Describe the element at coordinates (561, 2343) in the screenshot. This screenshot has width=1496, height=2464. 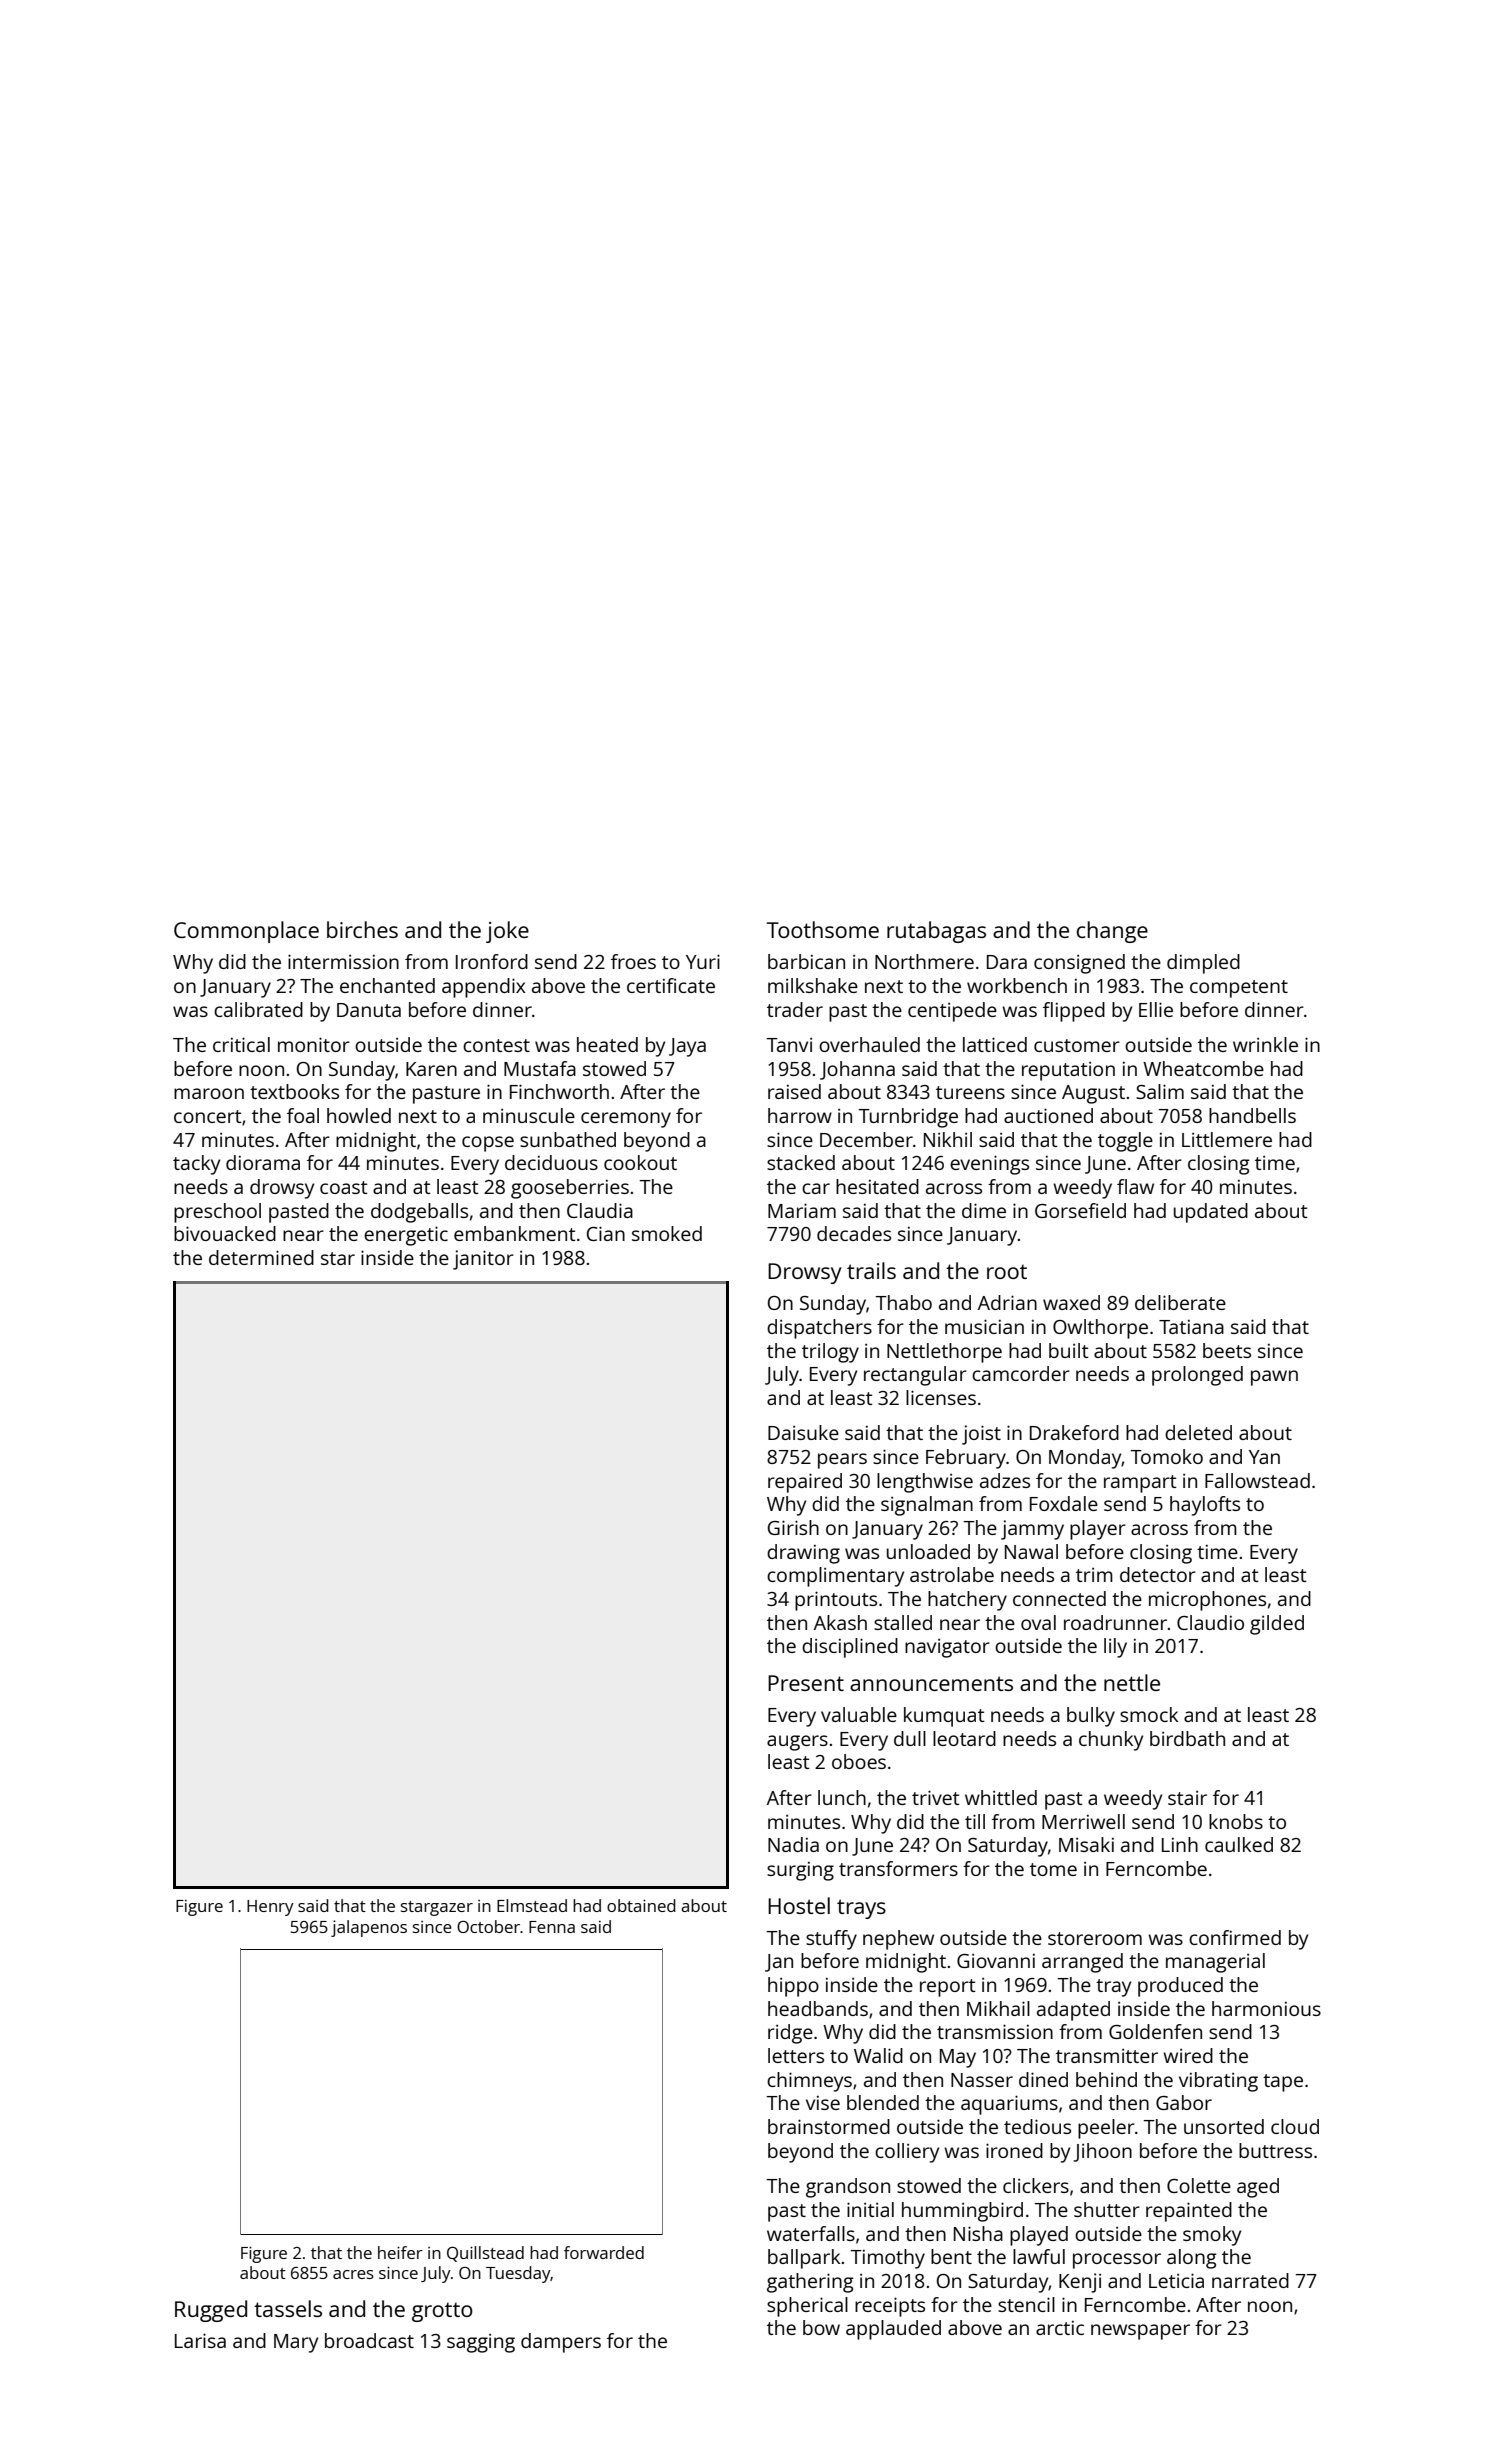
I see `dampers` at that location.
